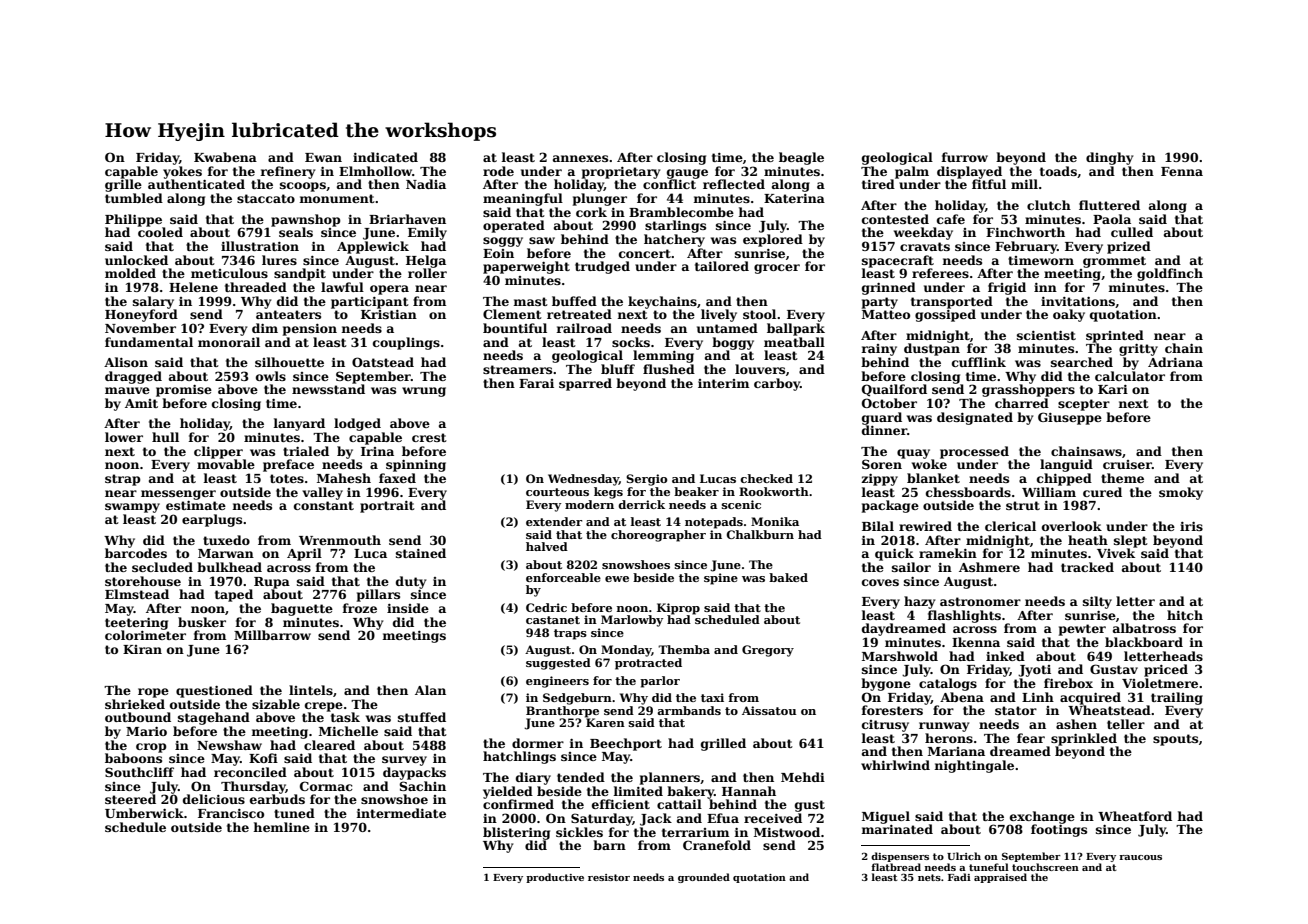  I want to click on flashlights, so click(964, 616).
